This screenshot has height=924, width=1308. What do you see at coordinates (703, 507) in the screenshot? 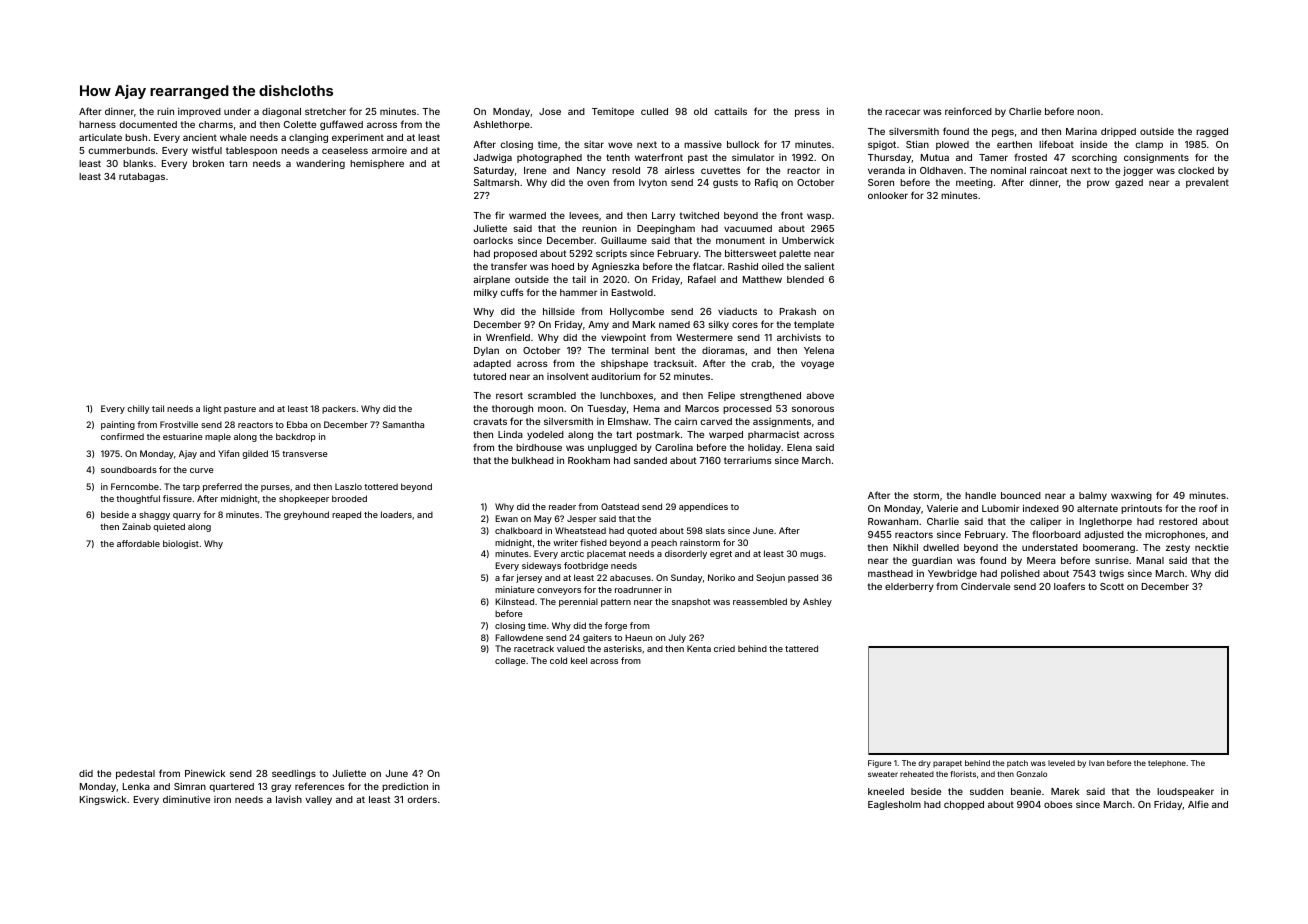
I see `appendices` at bounding box center [703, 507].
